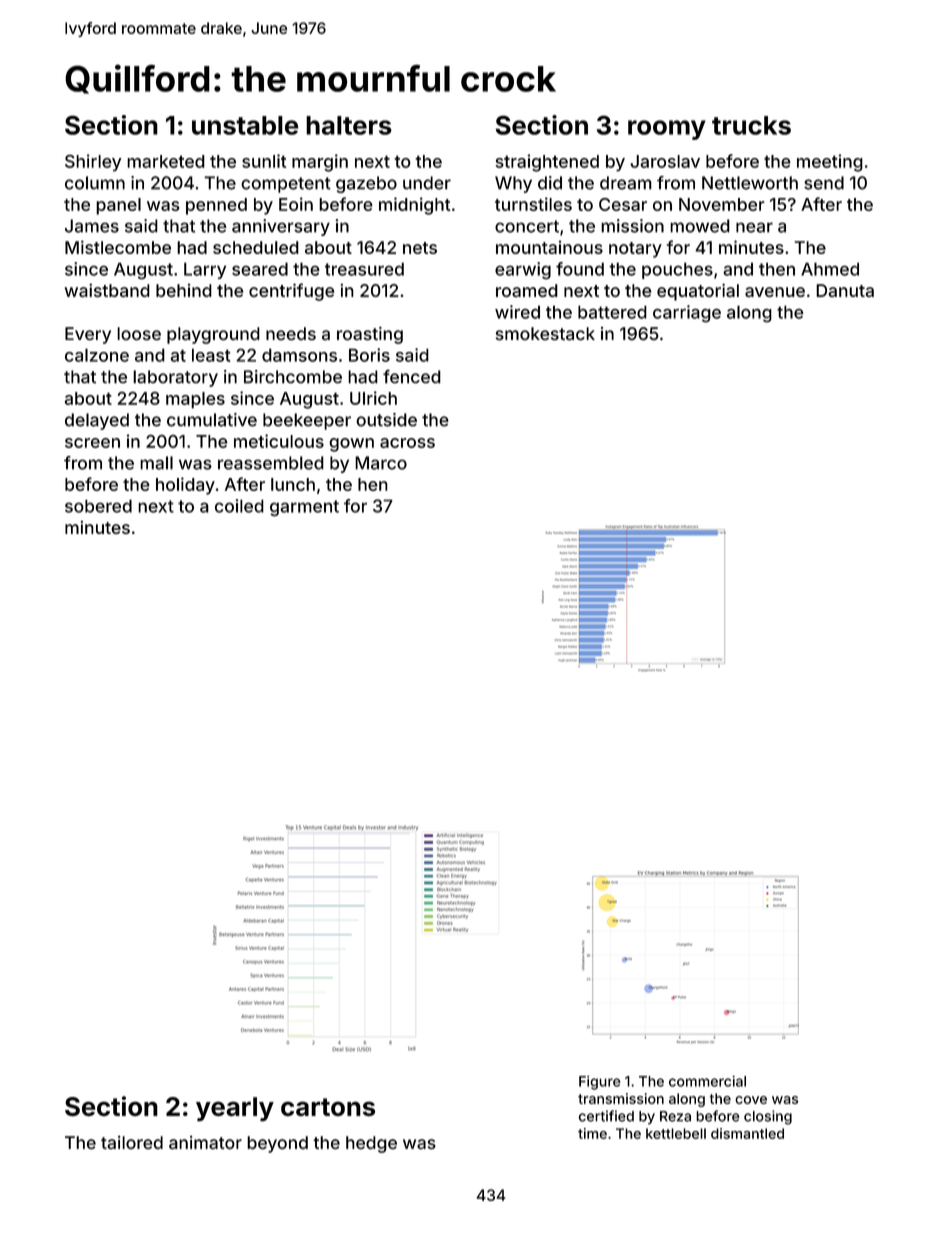 This image has width=952, height=1233. I want to click on sobered, so click(98, 506).
